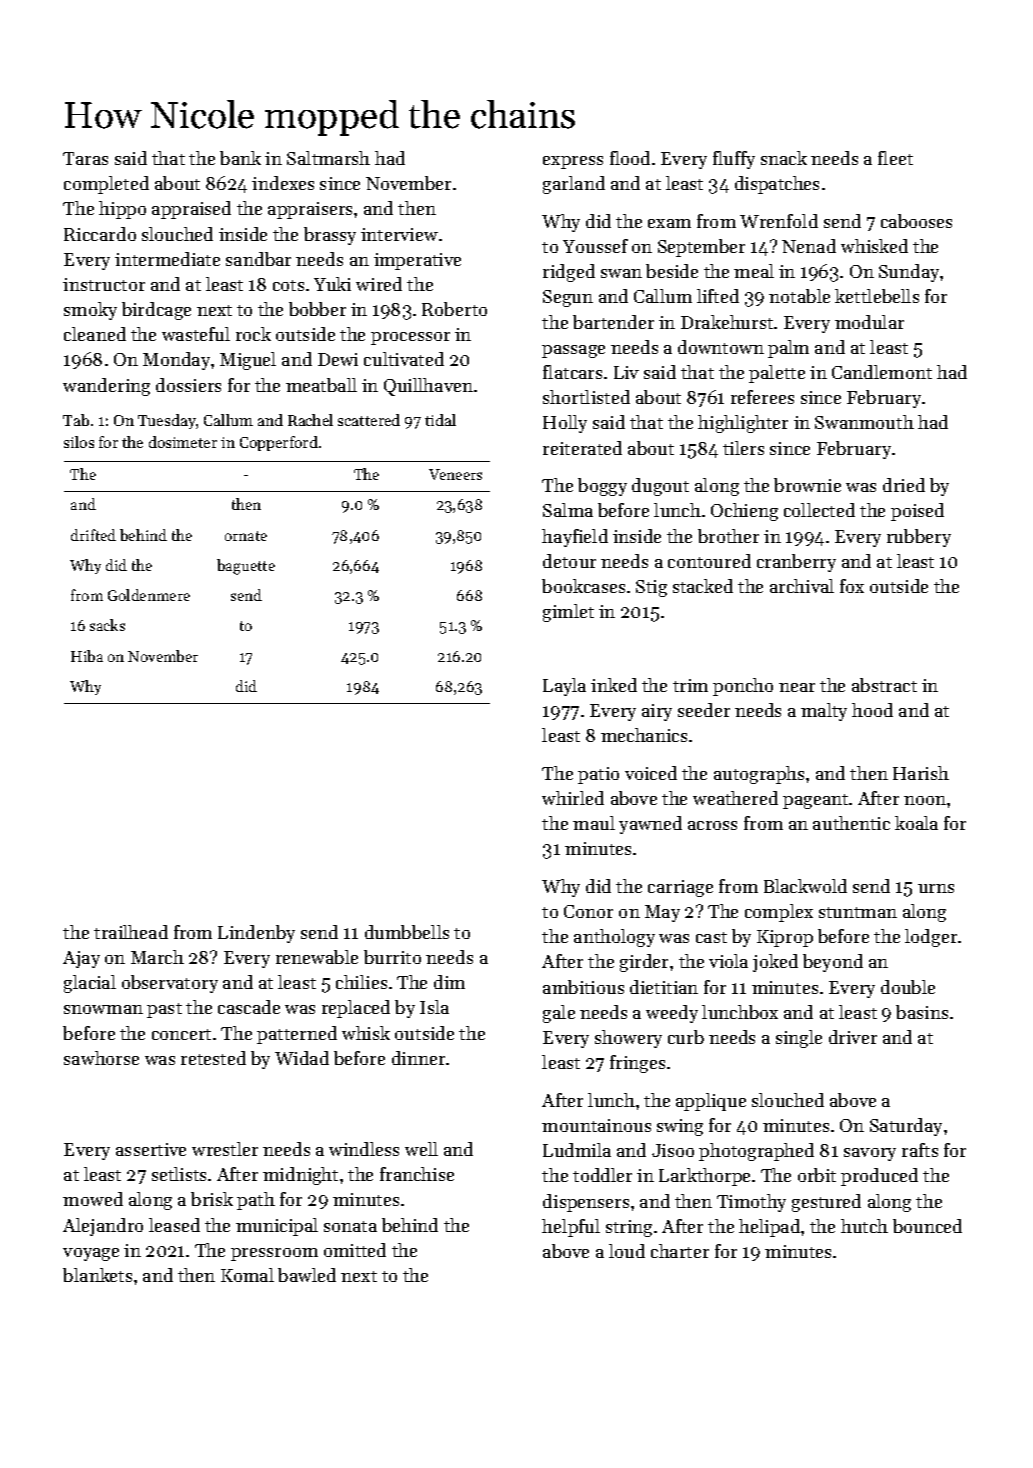 The height and width of the screenshot is (1468, 1033). I want to click on flood, so click(630, 158).
